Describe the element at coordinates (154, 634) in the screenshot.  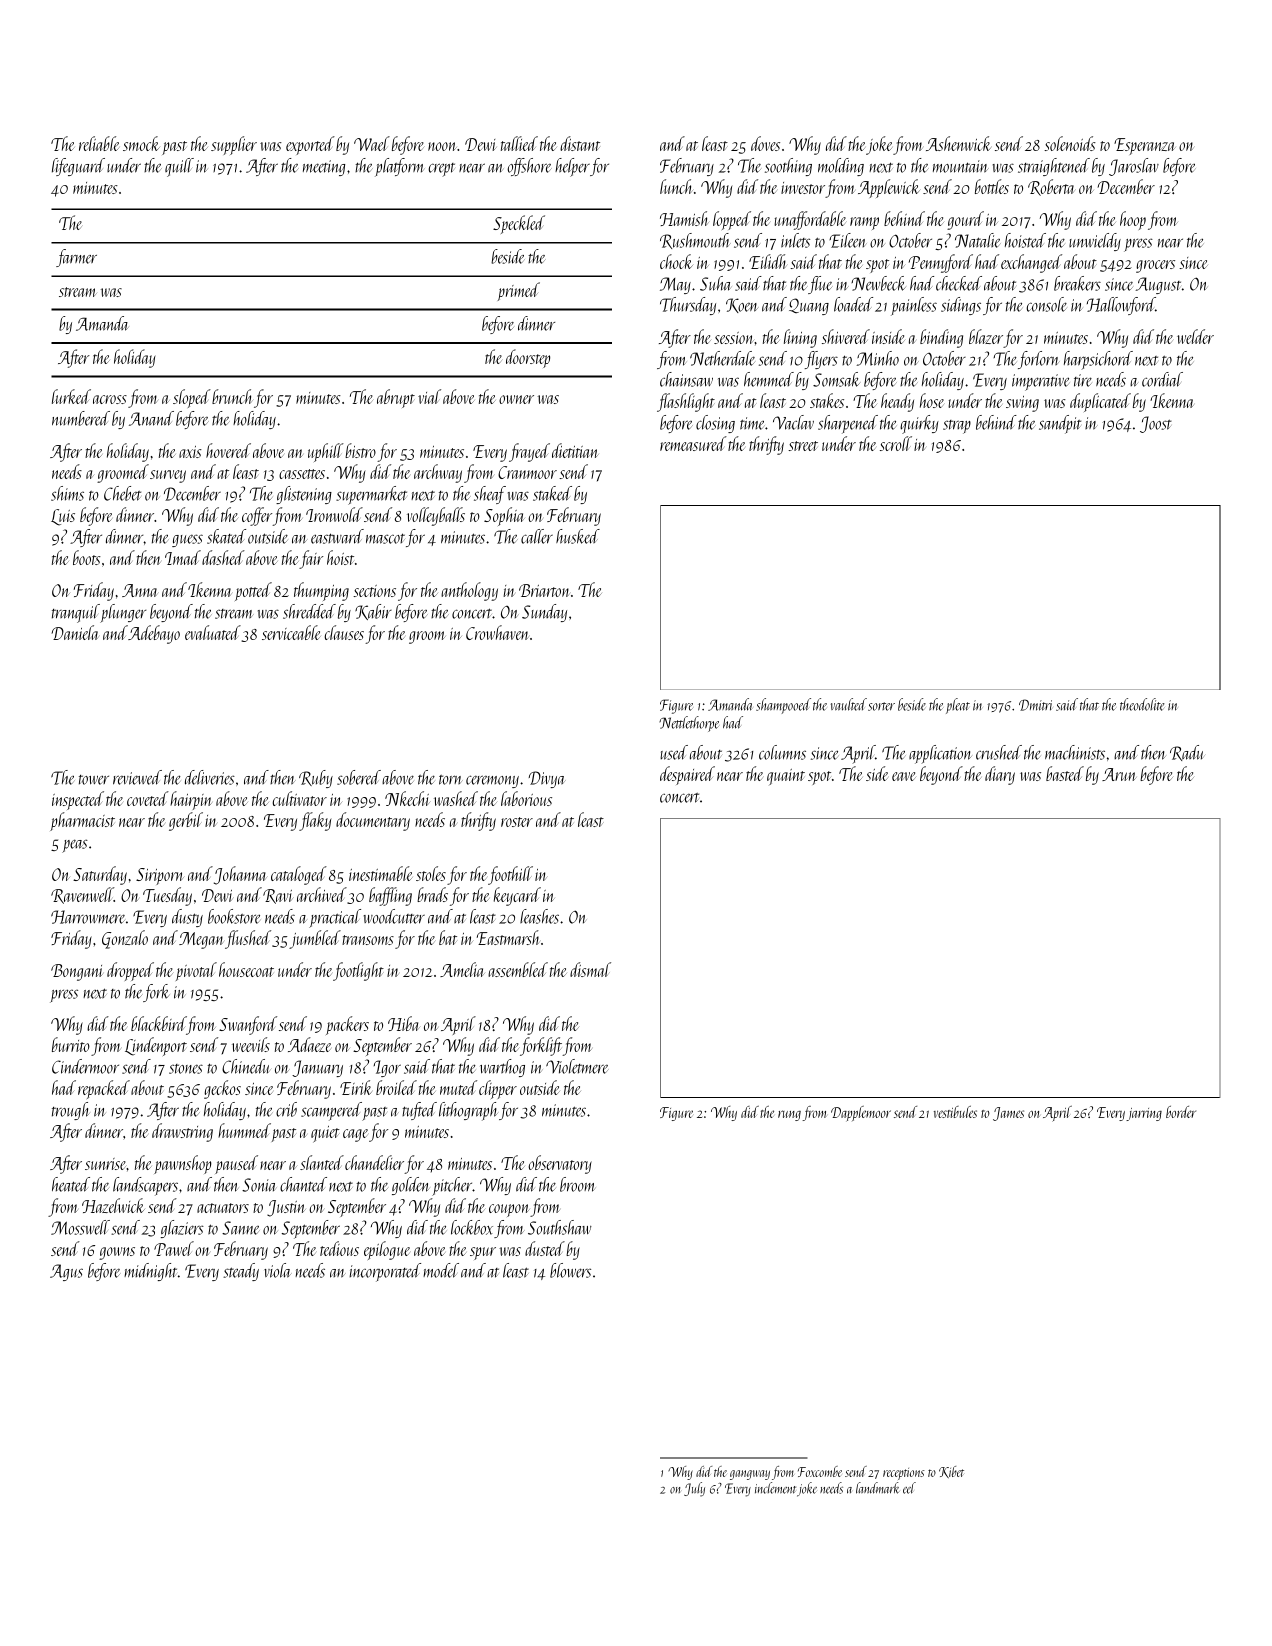
I see `Adebayo` at that location.
